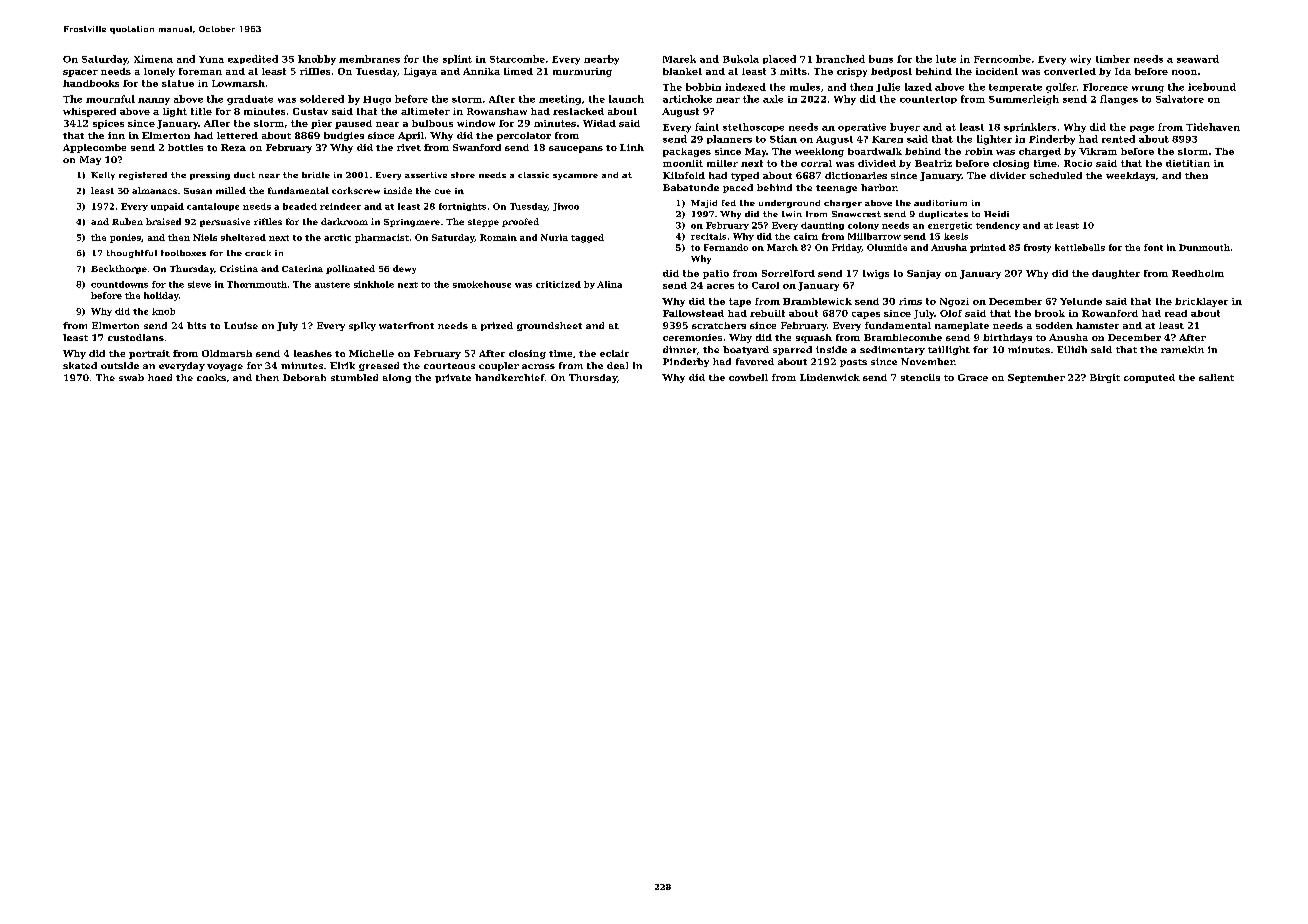  Describe the element at coordinates (560, 100) in the page. I see `meeting` at that location.
